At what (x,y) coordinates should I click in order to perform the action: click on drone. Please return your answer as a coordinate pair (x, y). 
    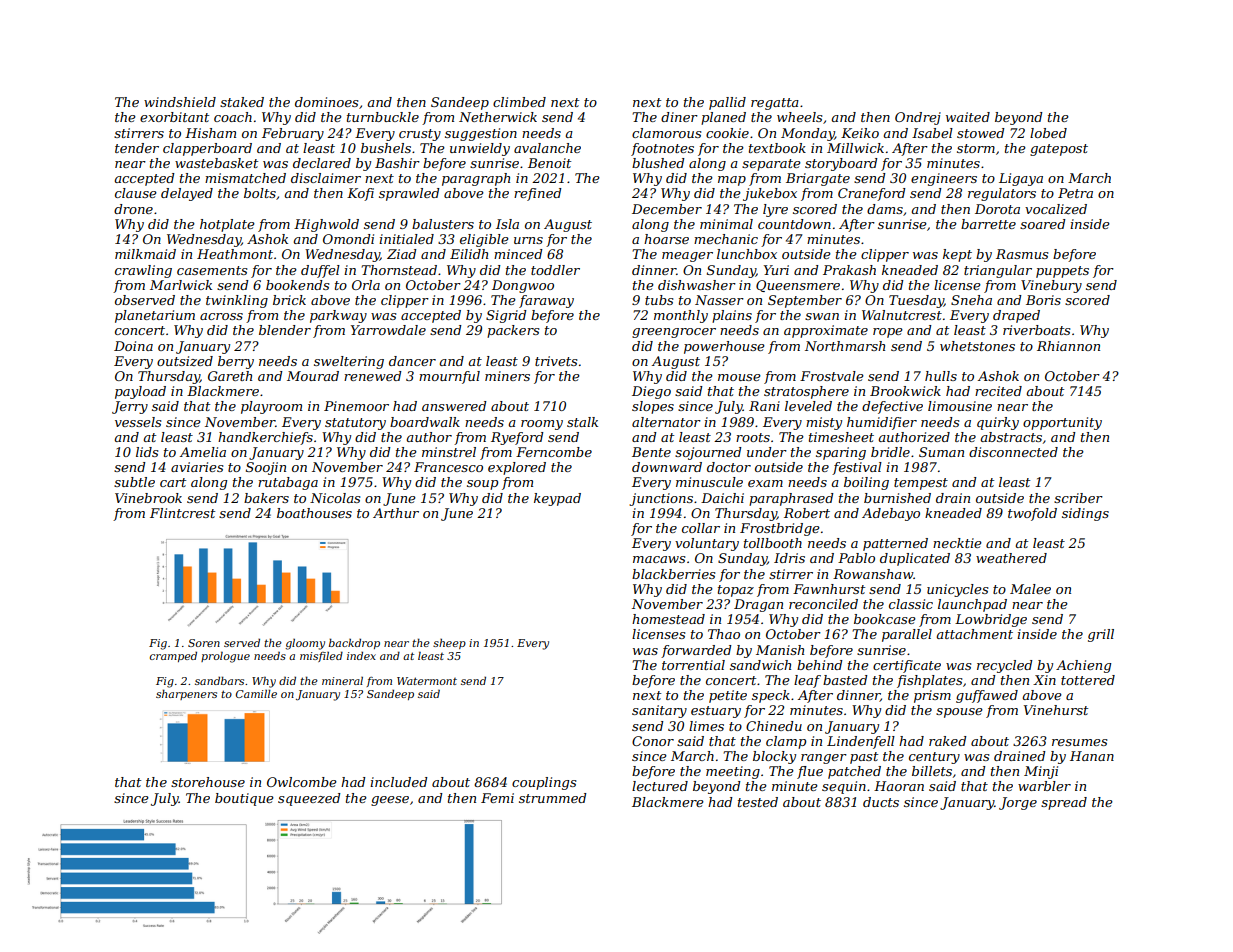
    Looking at the image, I should click on (133, 209).
